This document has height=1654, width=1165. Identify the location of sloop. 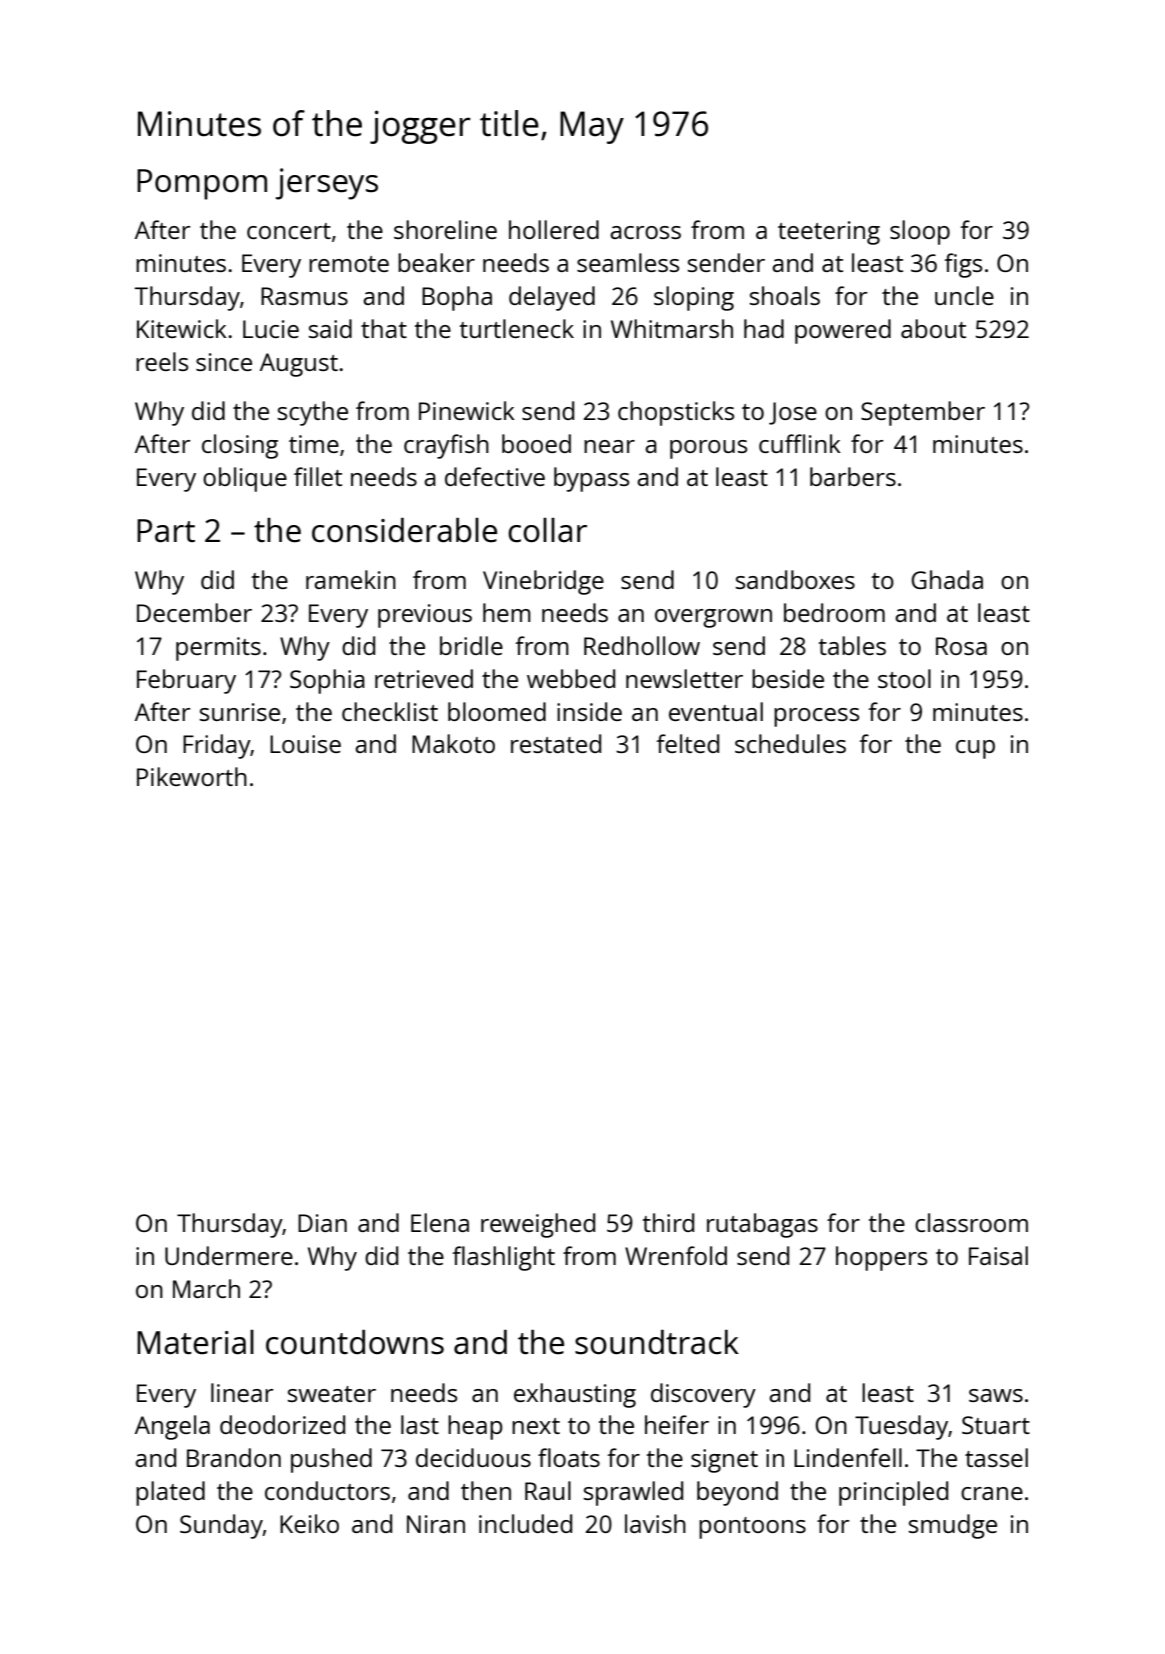
(920, 232).
